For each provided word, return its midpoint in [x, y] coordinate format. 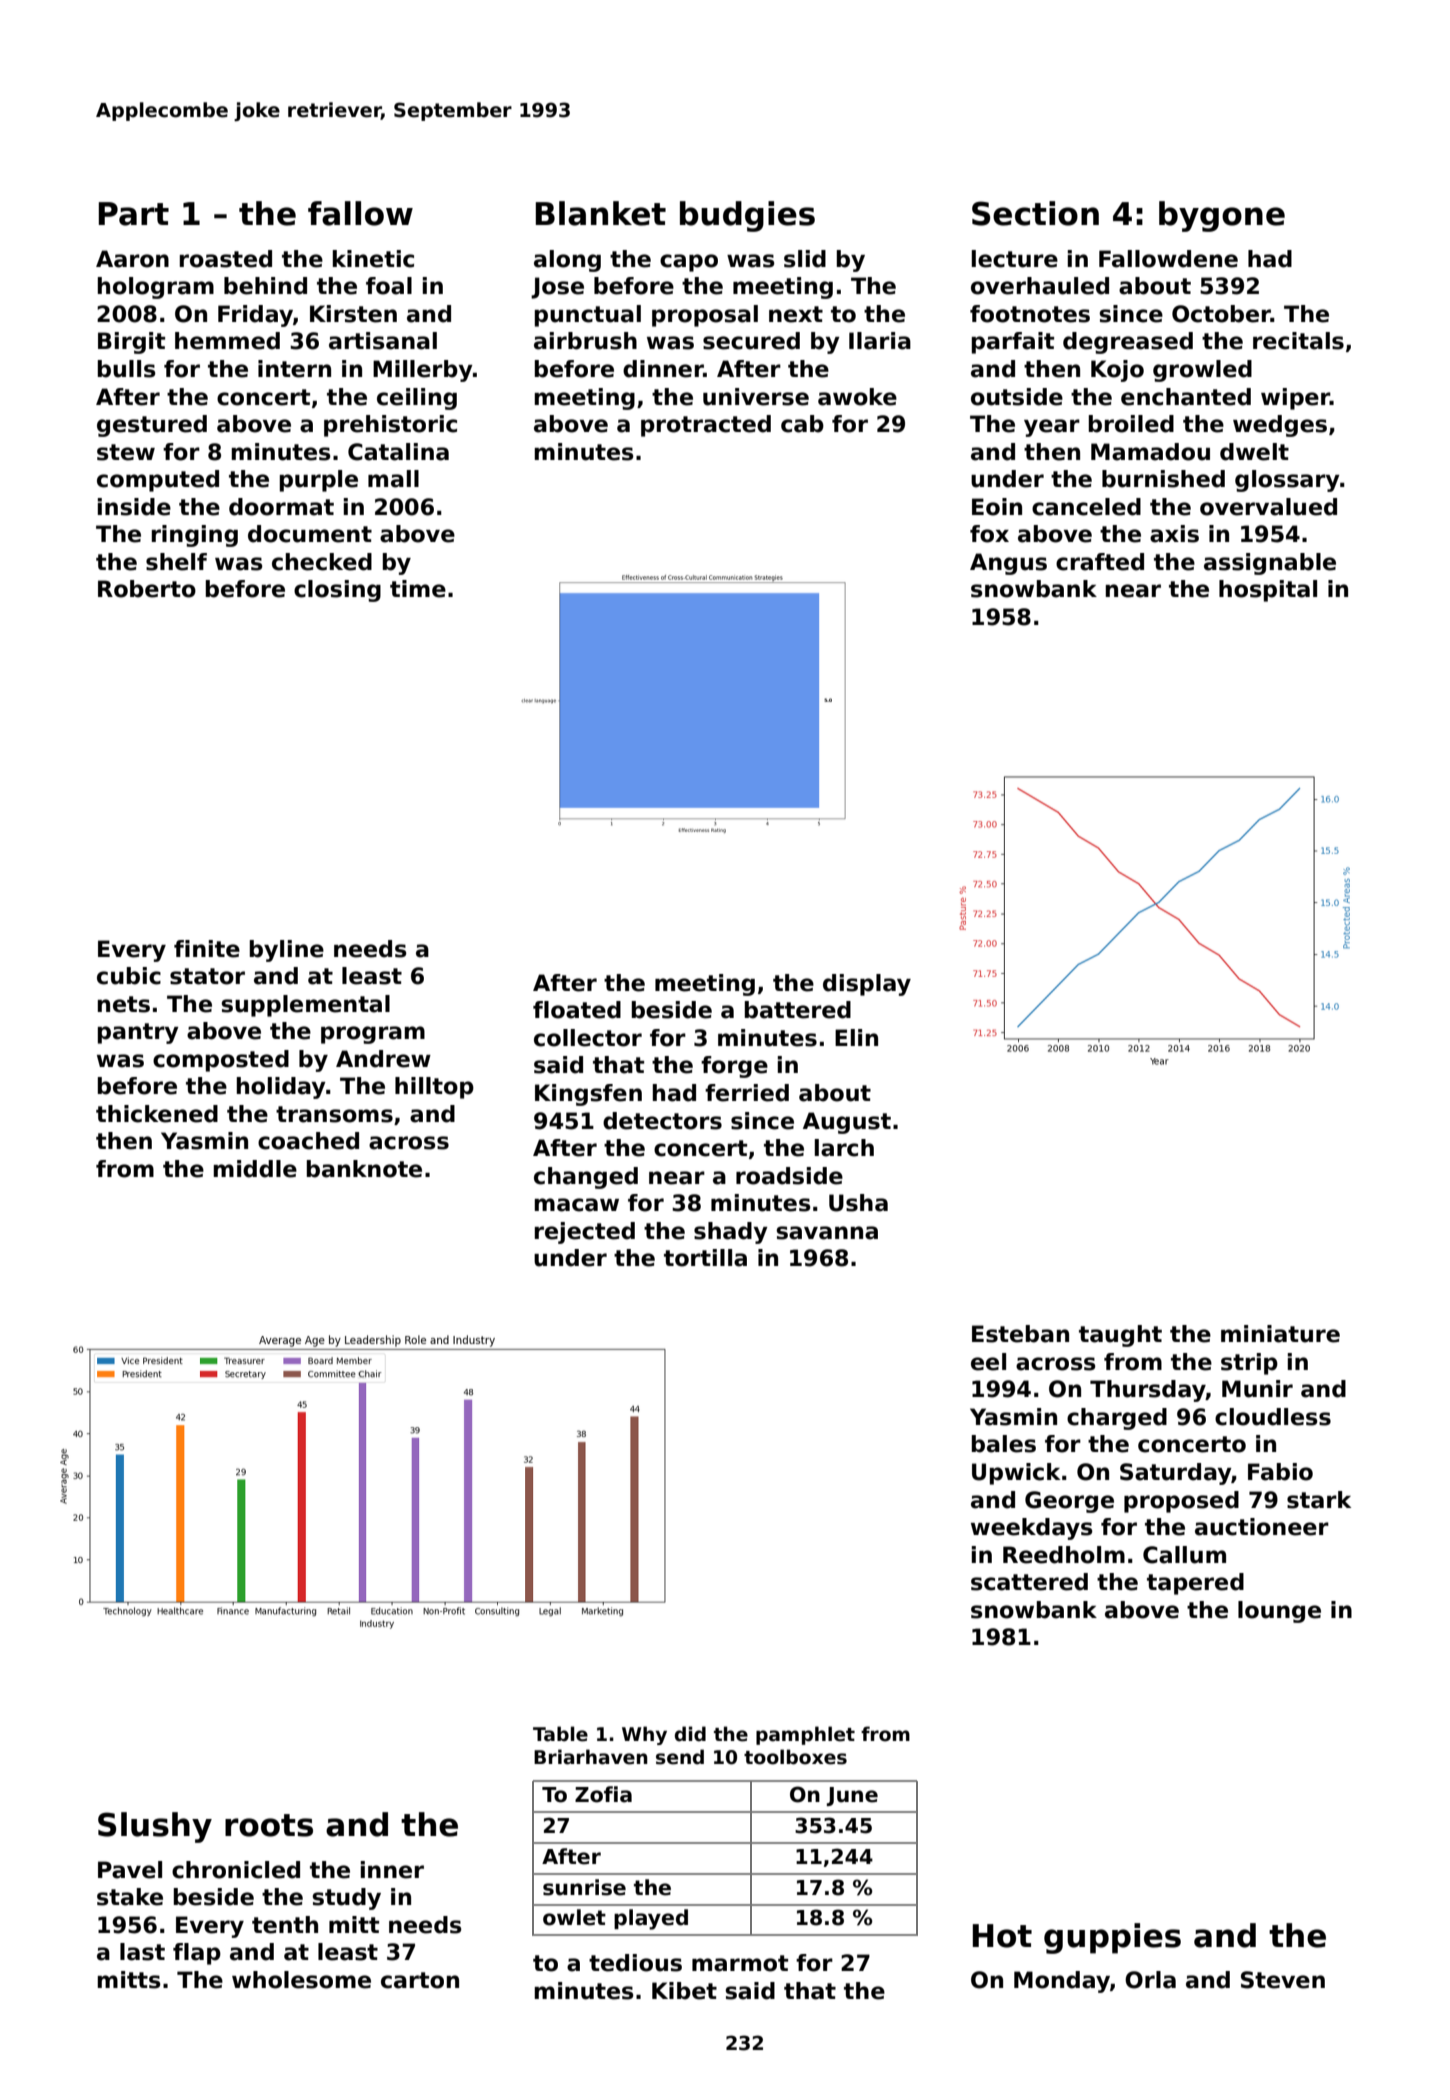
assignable [1270, 564]
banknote [364, 1169]
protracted [706, 426]
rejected [585, 1233]
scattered [1029, 1582]
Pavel [130, 1870]
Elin [856, 1037]
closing [337, 591]
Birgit [131, 343]
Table [560, 1734]
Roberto [147, 589]
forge [734, 1067]
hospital [1268, 591]
